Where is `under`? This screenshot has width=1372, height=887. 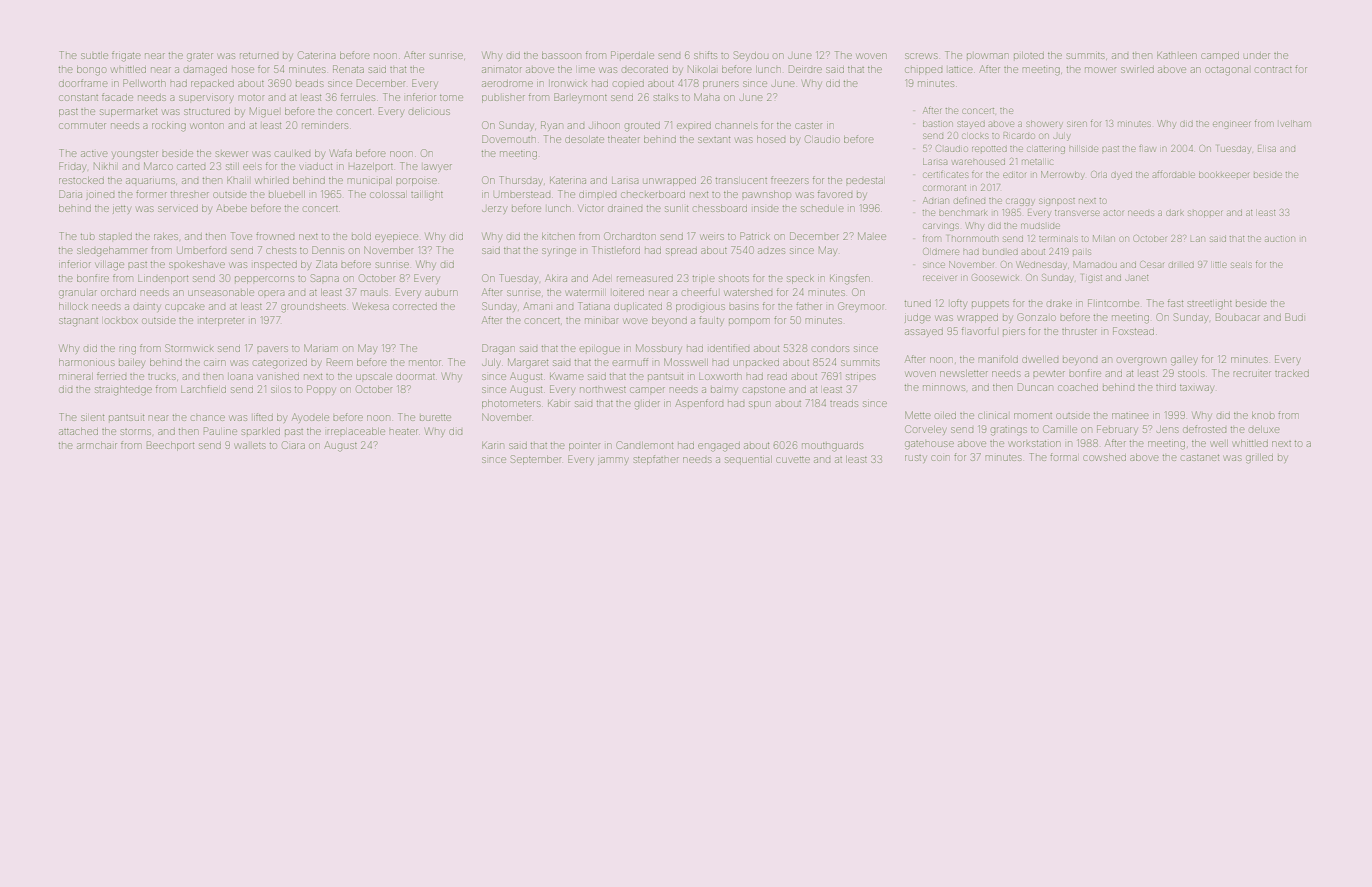 under is located at coordinates (1257, 56).
